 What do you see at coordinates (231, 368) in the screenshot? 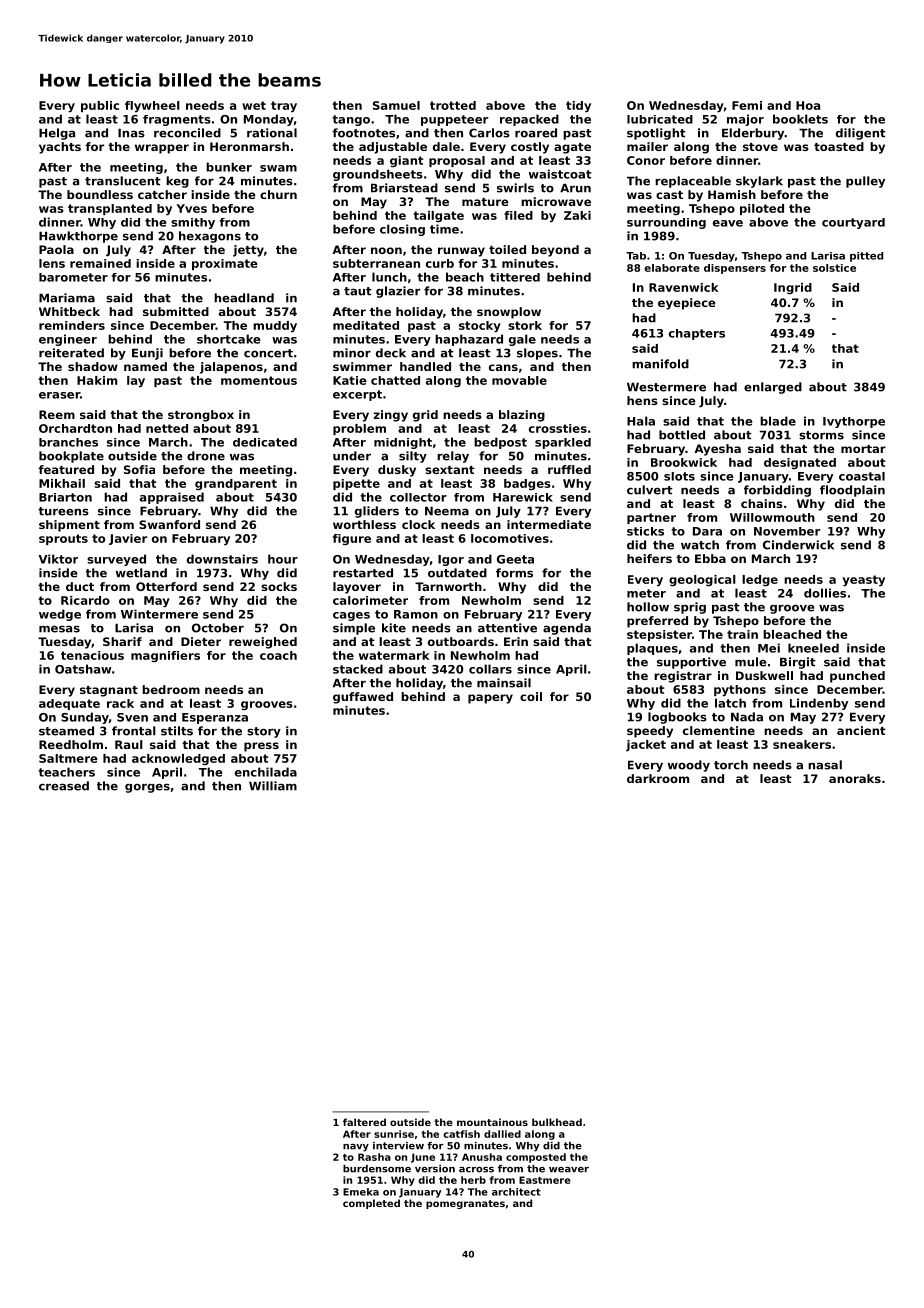
I see `jalapenos` at bounding box center [231, 368].
